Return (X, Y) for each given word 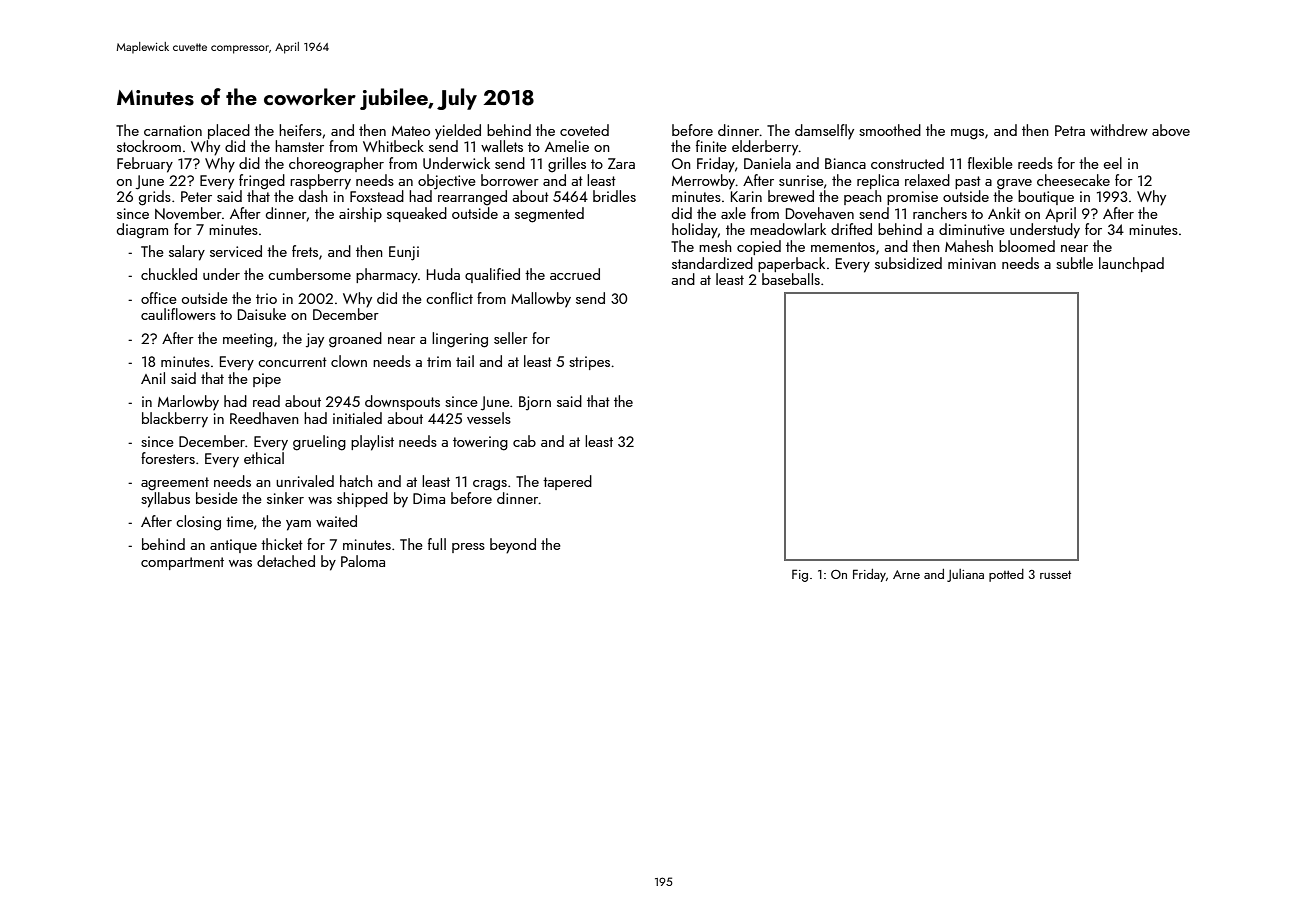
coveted (584, 130)
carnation (173, 130)
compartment (182, 563)
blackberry (175, 420)
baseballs (791, 279)
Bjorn (535, 403)
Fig (800, 575)
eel (1113, 163)
